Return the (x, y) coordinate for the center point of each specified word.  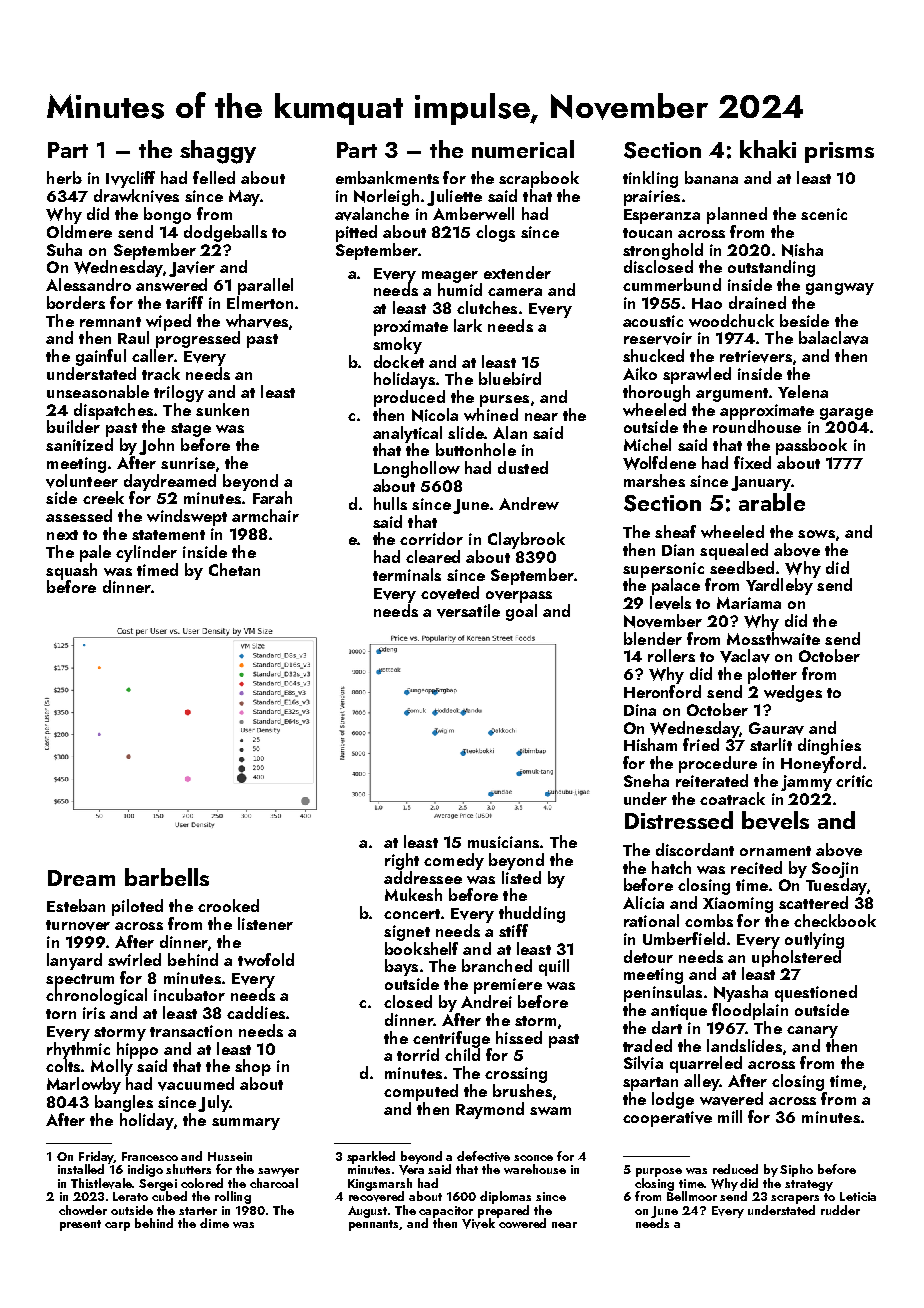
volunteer (82, 481)
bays (401, 967)
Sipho (796, 1170)
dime (214, 1223)
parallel (265, 286)
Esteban (76, 905)
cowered (522, 1223)
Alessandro (88, 284)
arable (772, 502)
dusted (523, 467)
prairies (652, 198)
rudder (840, 1210)
